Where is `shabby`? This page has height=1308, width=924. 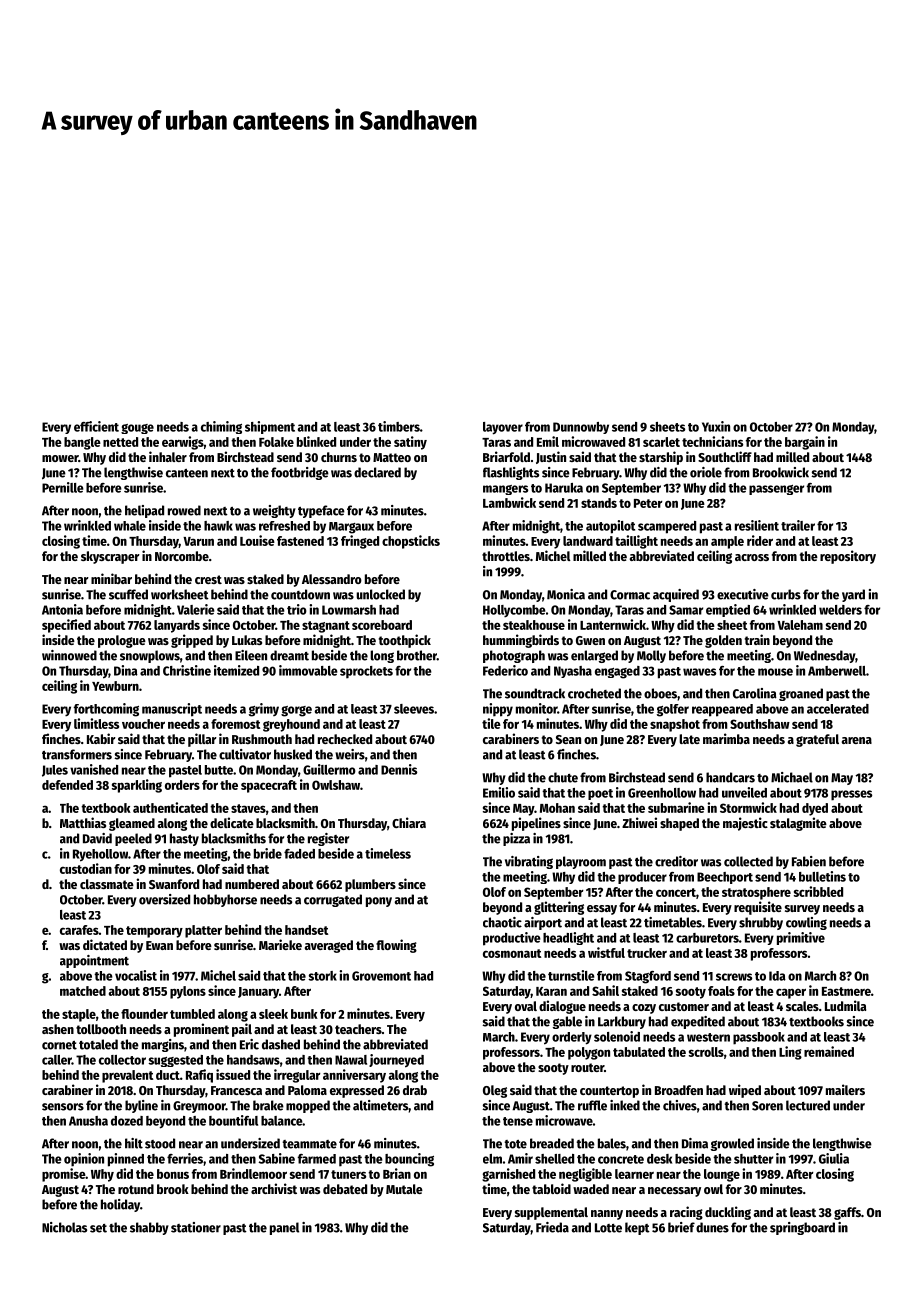 shabby is located at coordinates (149, 1228).
